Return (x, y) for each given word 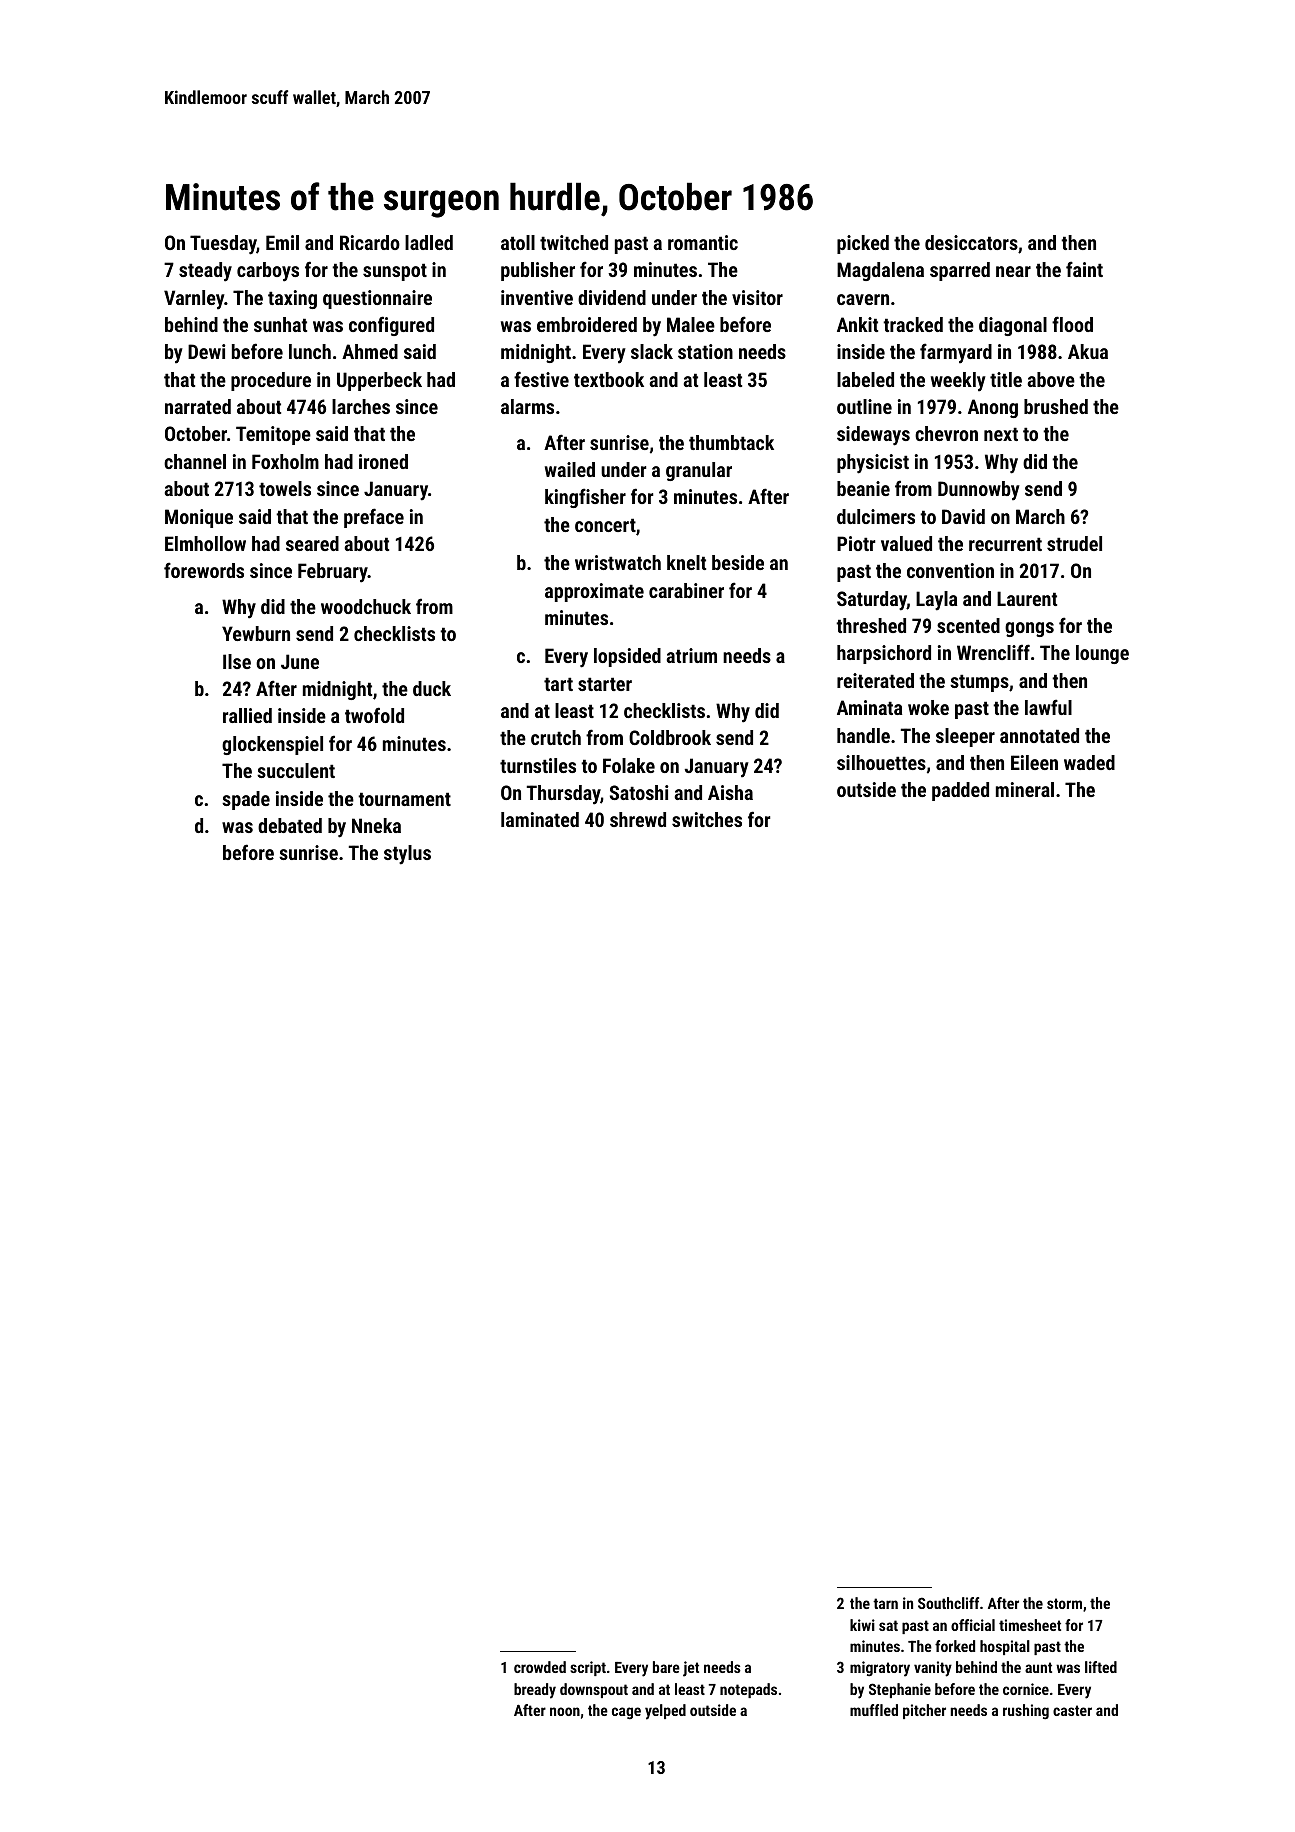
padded (960, 791)
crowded (540, 1667)
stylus (407, 855)
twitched (574, 242)
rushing (1026, 1712)
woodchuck (366, 606)
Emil (282, 242)
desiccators (971, 242)
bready (535, 1691)
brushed (1056, 406)
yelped (665, 1712)
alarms (527, 406)
